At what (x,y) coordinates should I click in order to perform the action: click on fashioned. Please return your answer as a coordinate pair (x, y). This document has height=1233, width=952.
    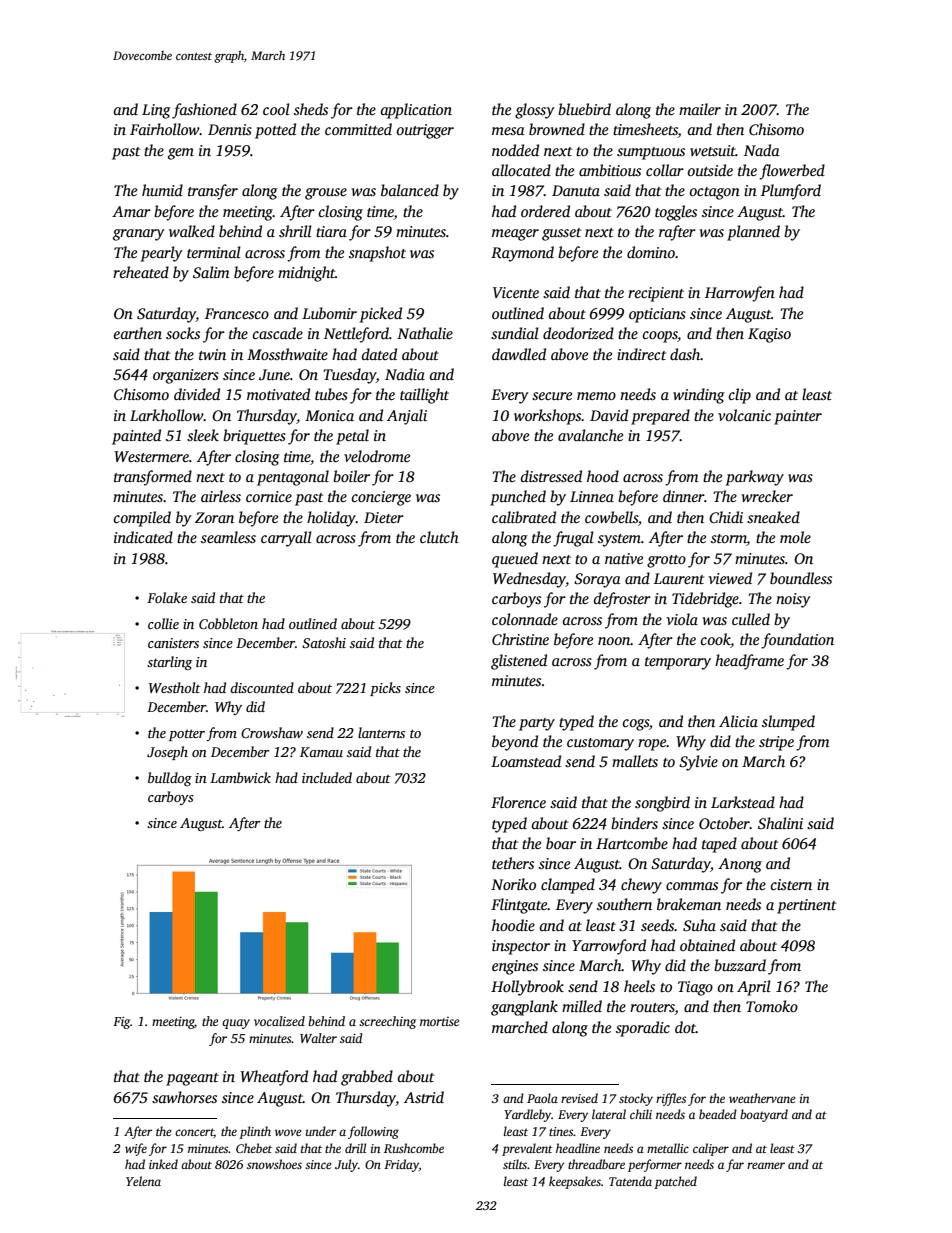
    Looking at the image, I should click on (204, 111).
